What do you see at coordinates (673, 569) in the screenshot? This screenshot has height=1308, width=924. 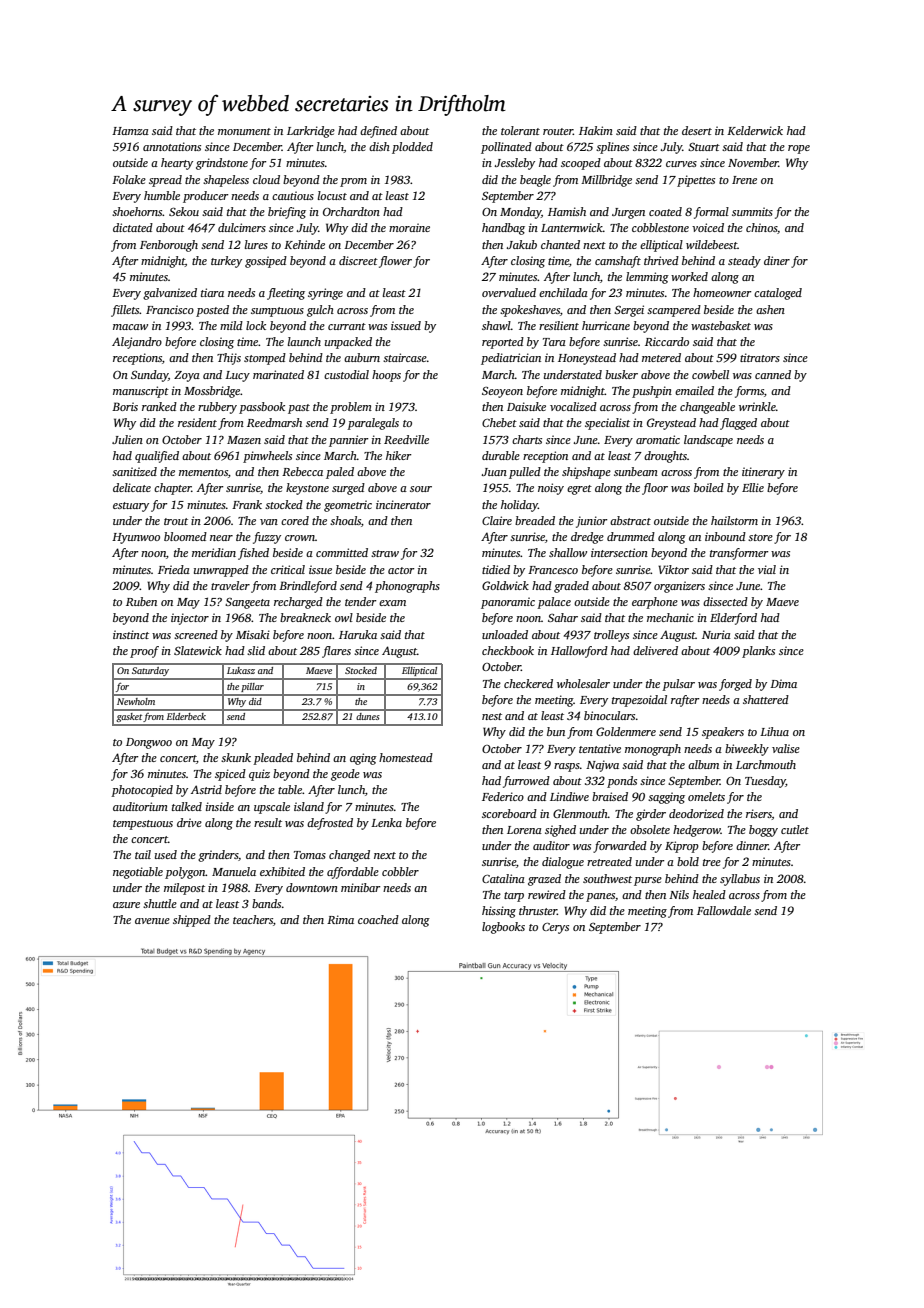 I see `Viktor` at bounding box center [673, 569].
